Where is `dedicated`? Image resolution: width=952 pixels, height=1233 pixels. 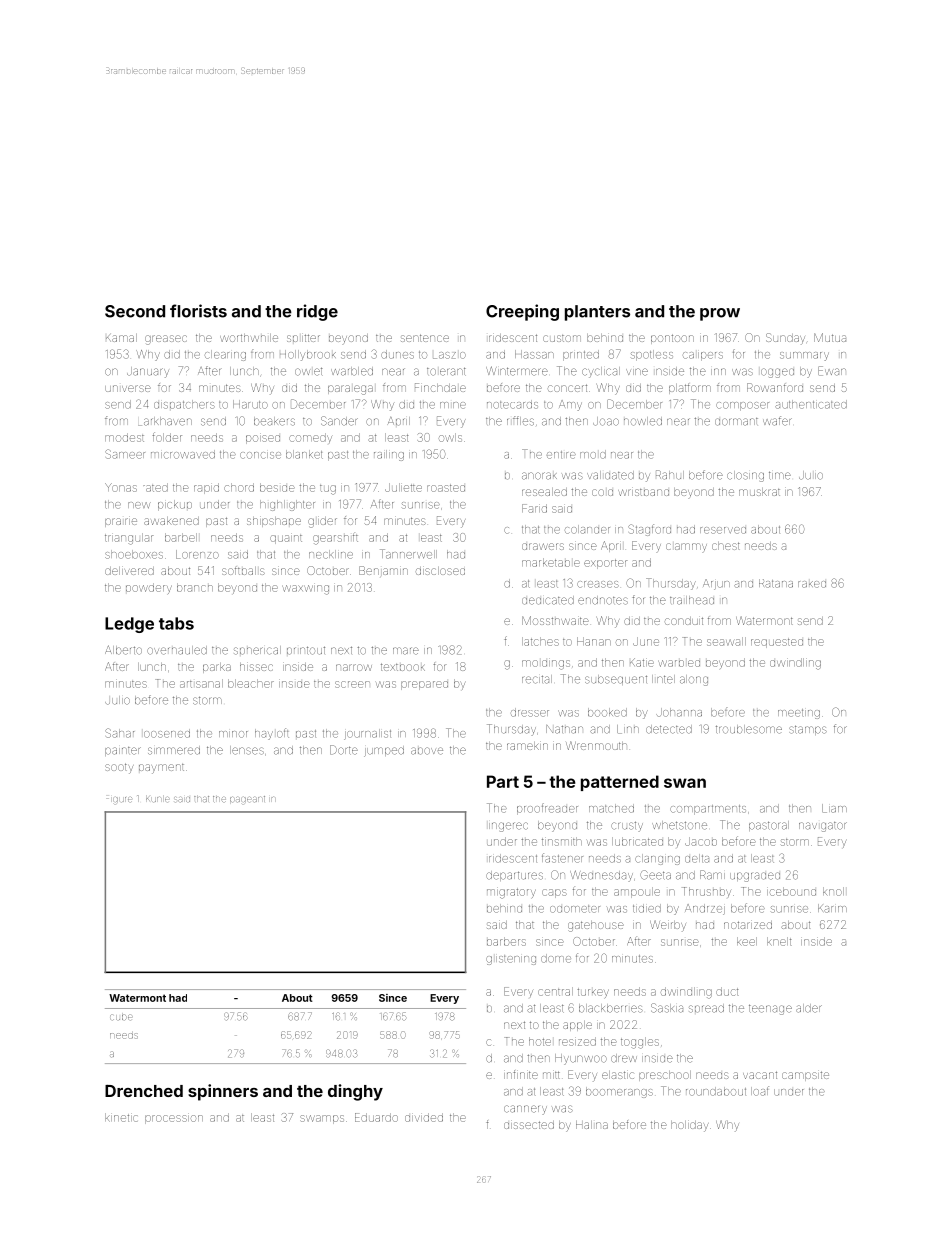
dedicated is located at coordinates (548, 600).
